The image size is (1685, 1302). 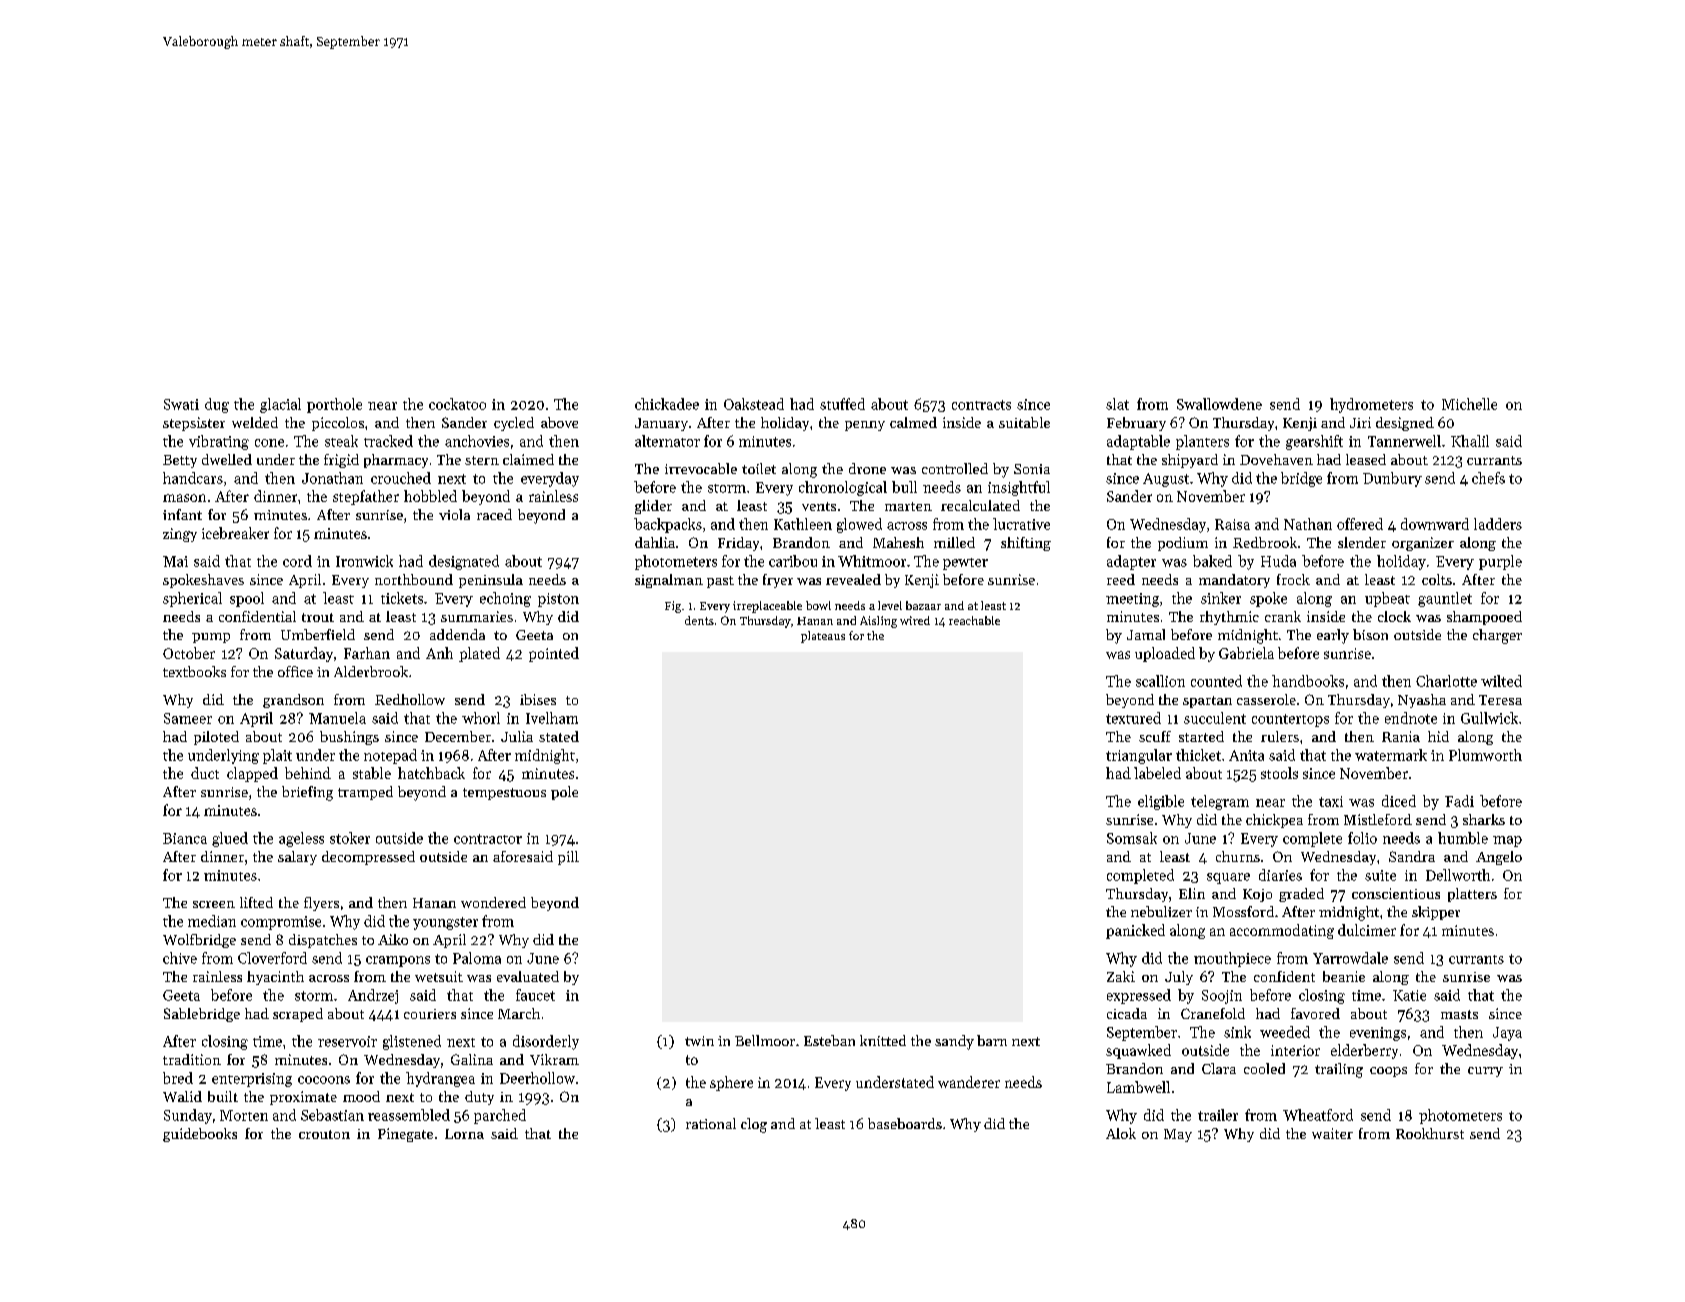 I want to click on Zaki, so click(x=1121, y=976).
